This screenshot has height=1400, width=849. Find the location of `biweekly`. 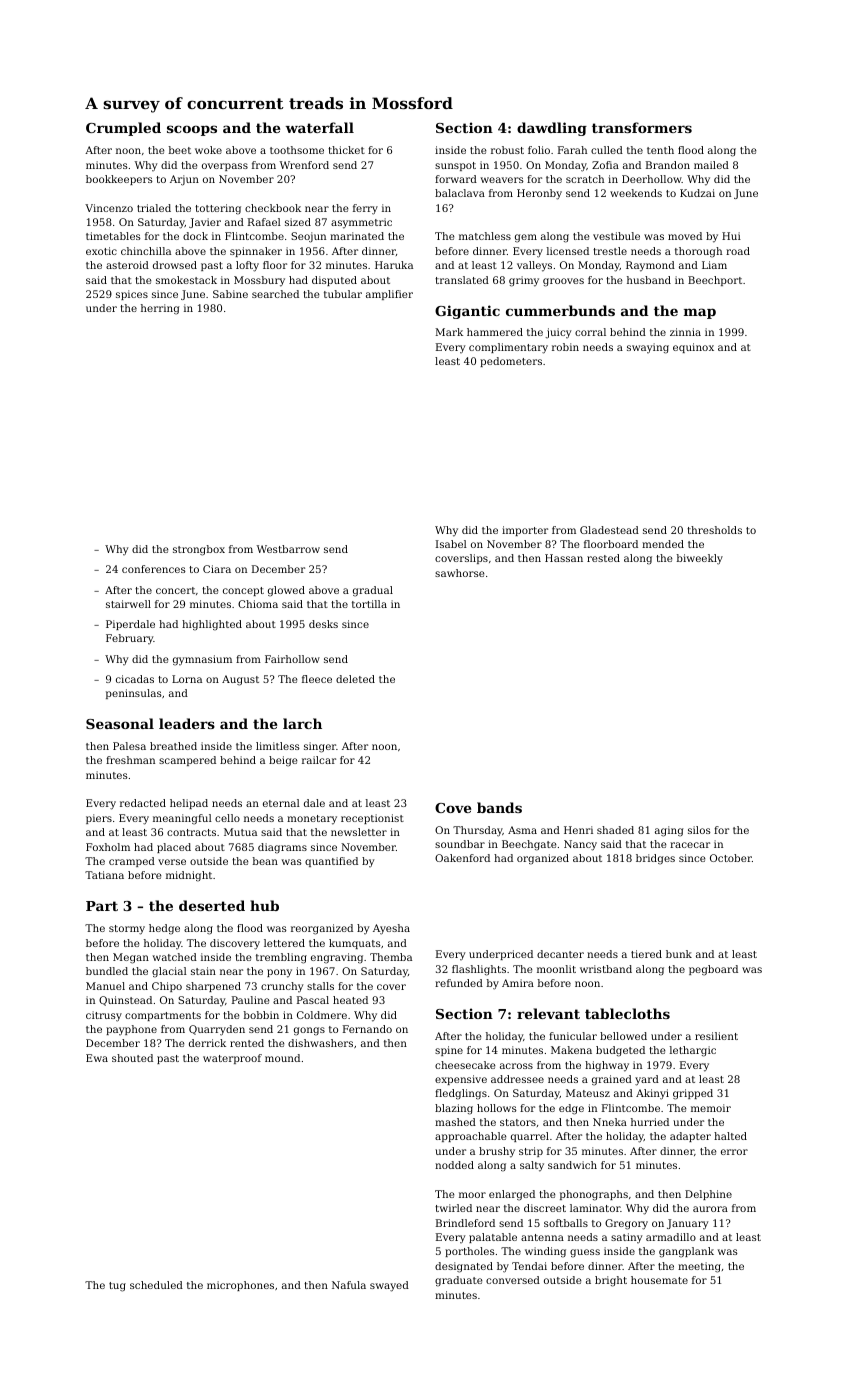

biweekly is located at coordinates (700, 559).
